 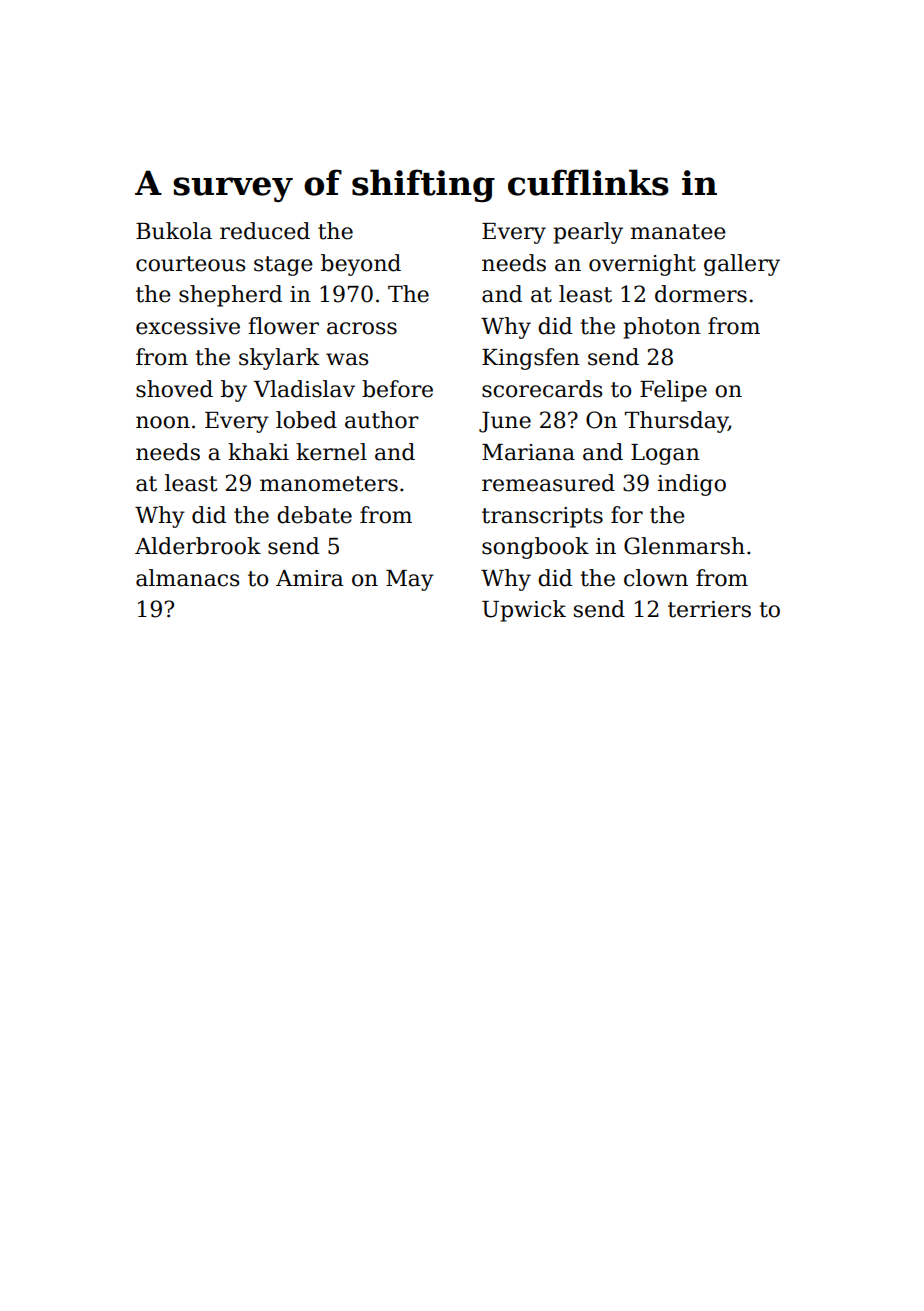 What do you see at coordinates (701, 294) in the screenshot?
I see `dormers` at bounding box center [701, 294].
